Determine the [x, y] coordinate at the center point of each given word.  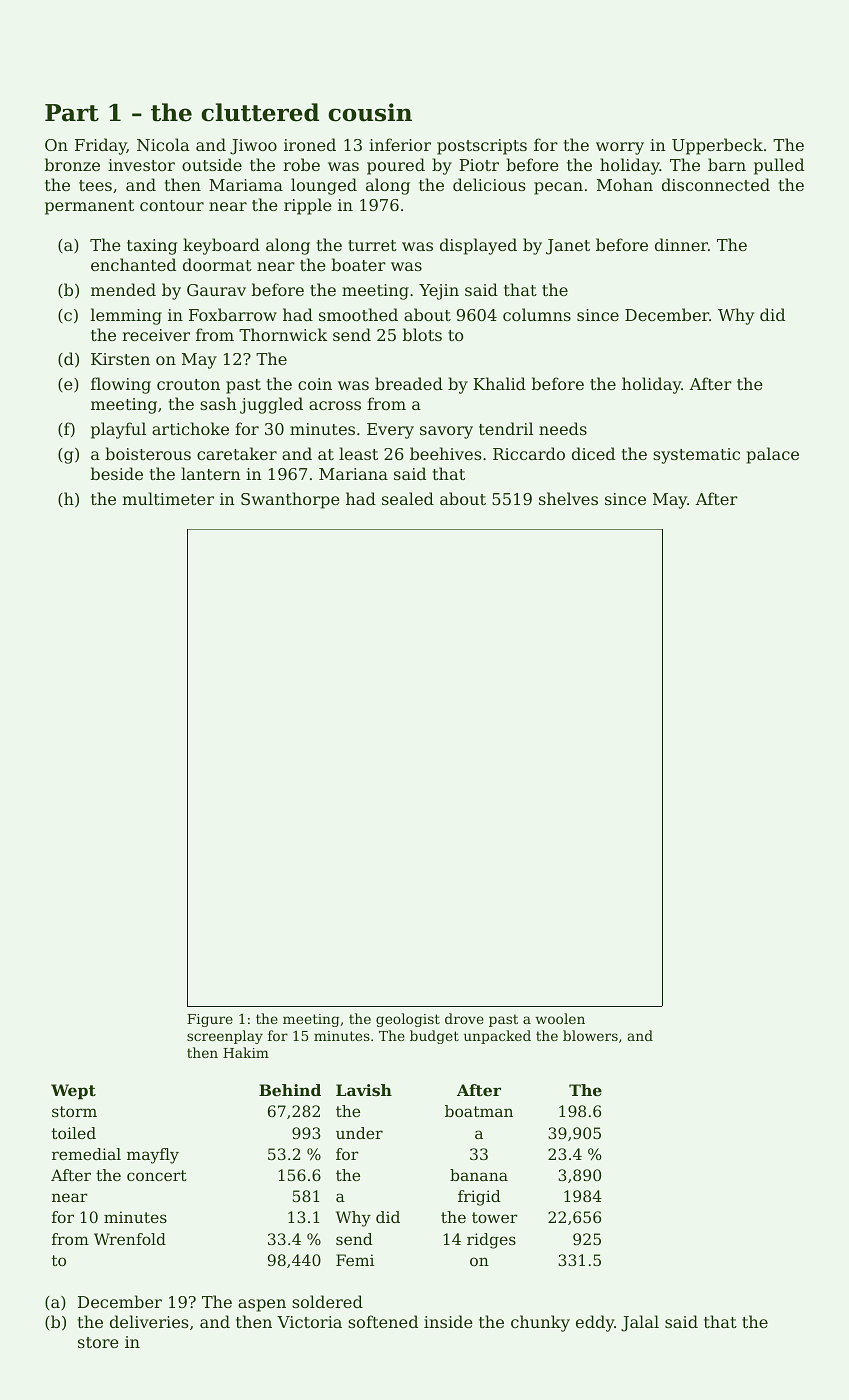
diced [593, 453]
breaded [409, 383]
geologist [408, 1020]
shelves [568, 498]
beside [117, 473]
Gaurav [216, 290]
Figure [210, 1020]
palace [773, 455]
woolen [560, 1018]
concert [157, 1175]
